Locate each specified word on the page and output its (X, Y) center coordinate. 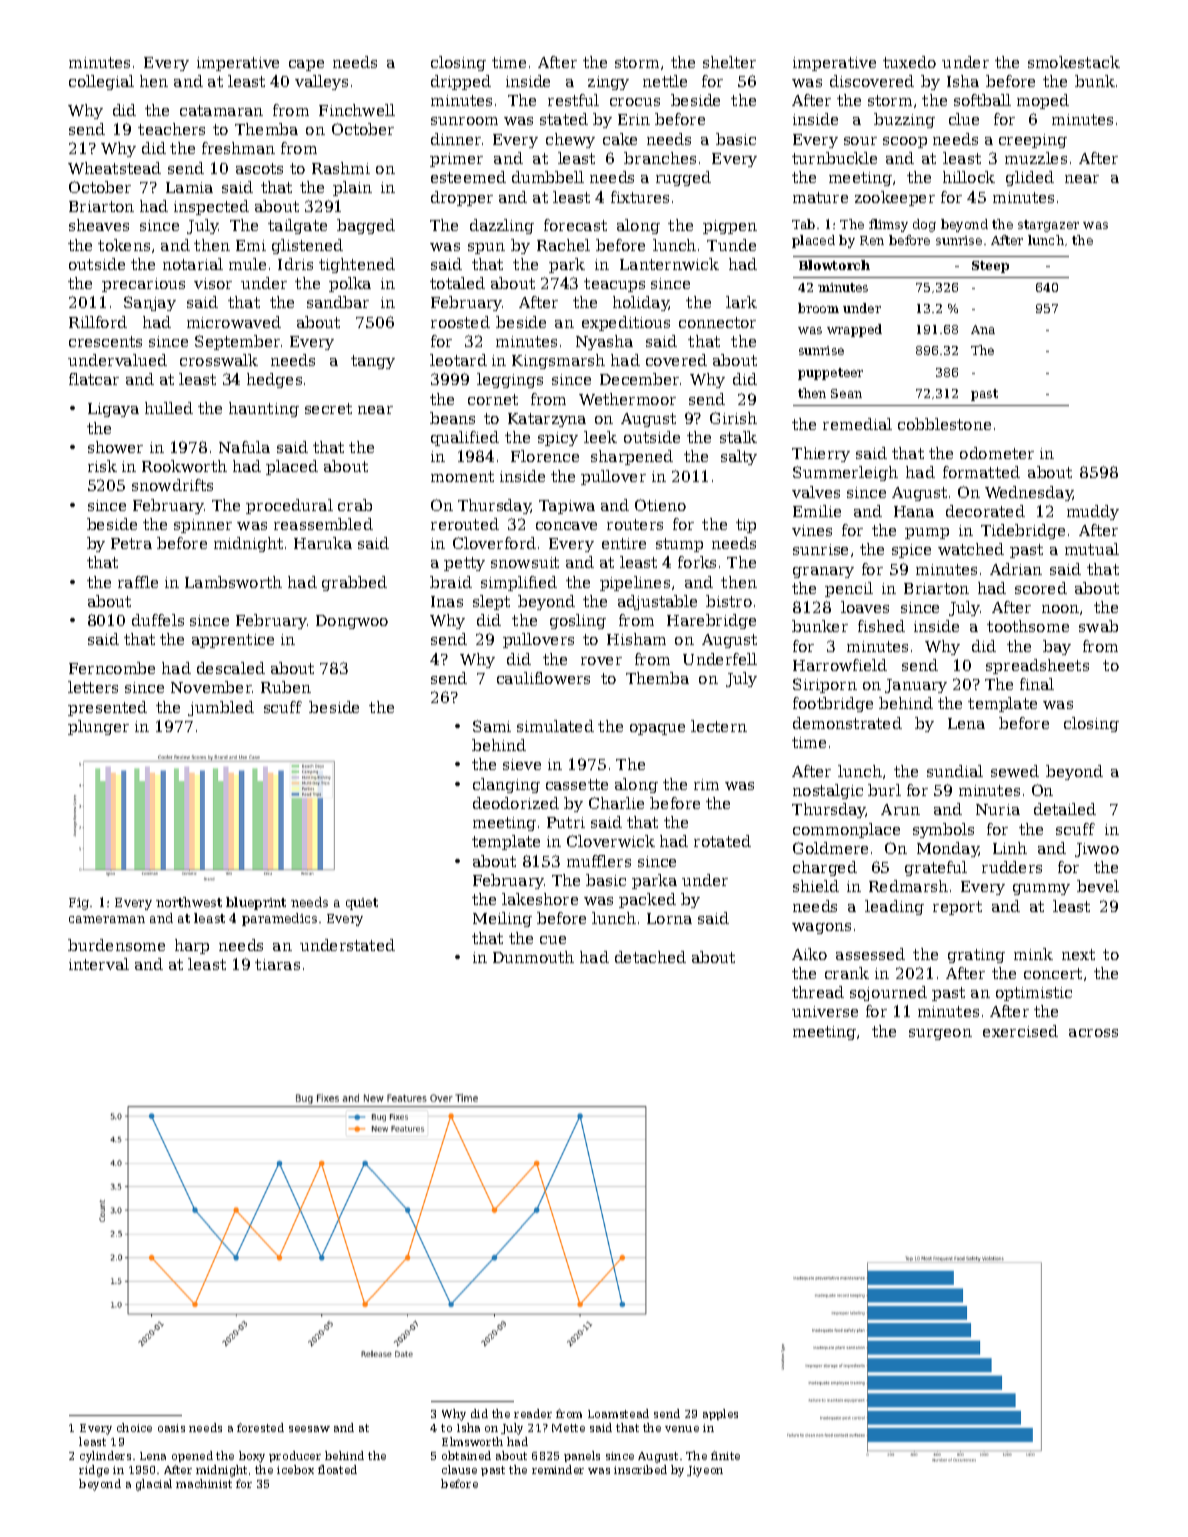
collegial (101, 82)
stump (679, 545)
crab (355, 505)
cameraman (107, 919)
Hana (914, 511)
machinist (204, 1483)
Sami (492, 726)
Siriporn (825, 685)
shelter (729, 62)
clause (459, 1469)
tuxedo (909, 62)
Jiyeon (705, 1471)
